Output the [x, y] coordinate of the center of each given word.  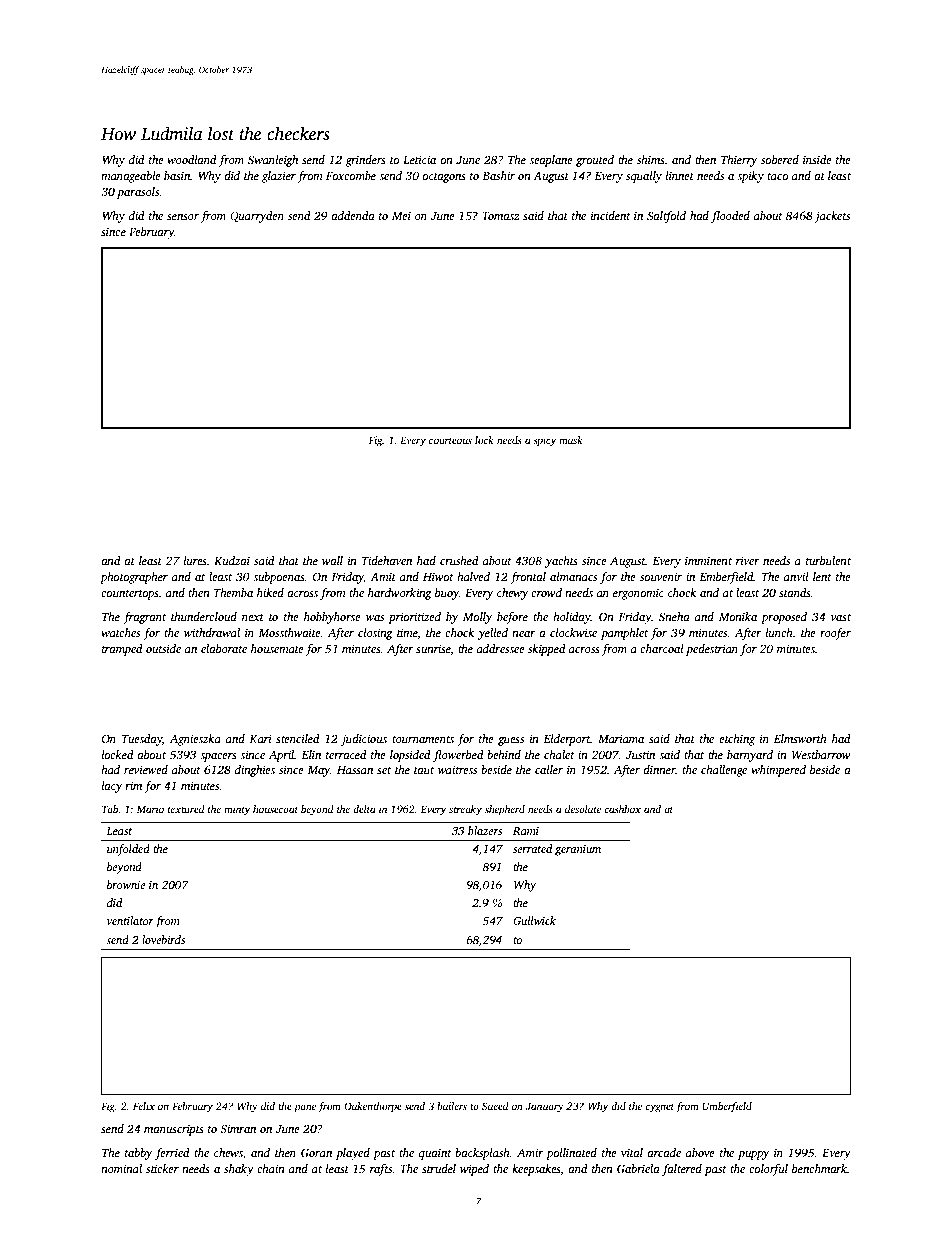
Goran [316, 1152]
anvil [796, 576]
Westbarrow [821, 754]
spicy [544, 441]
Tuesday [142, 740]
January [545, 1107]
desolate [583, 809]
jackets [832, 217]
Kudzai [232, 560]
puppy [753, 1155]
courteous [450, 441]
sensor [183, 217]
